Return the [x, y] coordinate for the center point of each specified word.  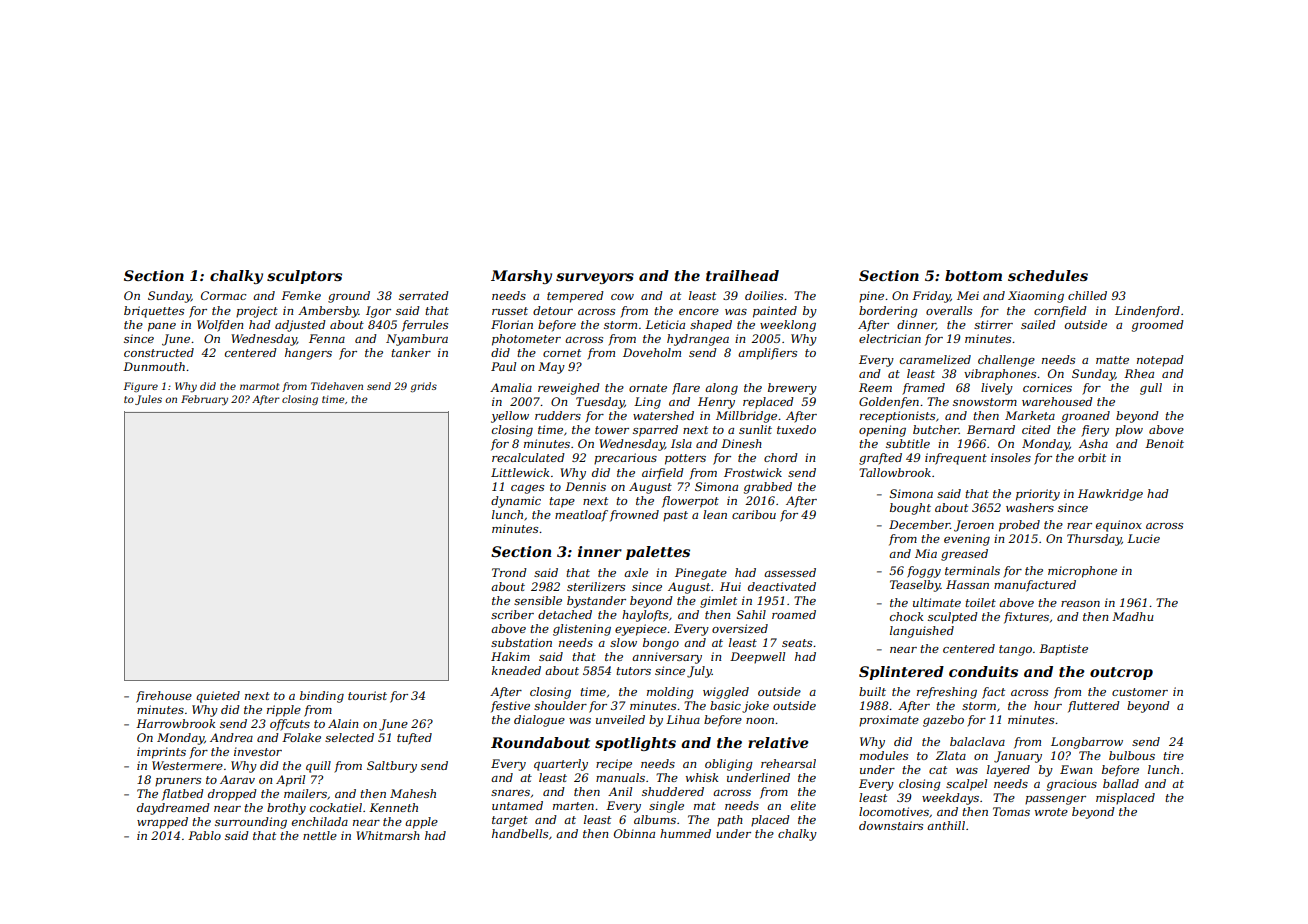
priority [1038, 495]
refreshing [947, 693]
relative [778, 742]
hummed [685, 833]
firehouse [164, 697]
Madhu [1133, 616]
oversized [740, 628]
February [204, 400]
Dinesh [741, 443]
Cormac [223, 295]
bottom [973, 275]
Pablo [204, 835]
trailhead [742, 275]
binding [322, 697]
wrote [1051, 812]
